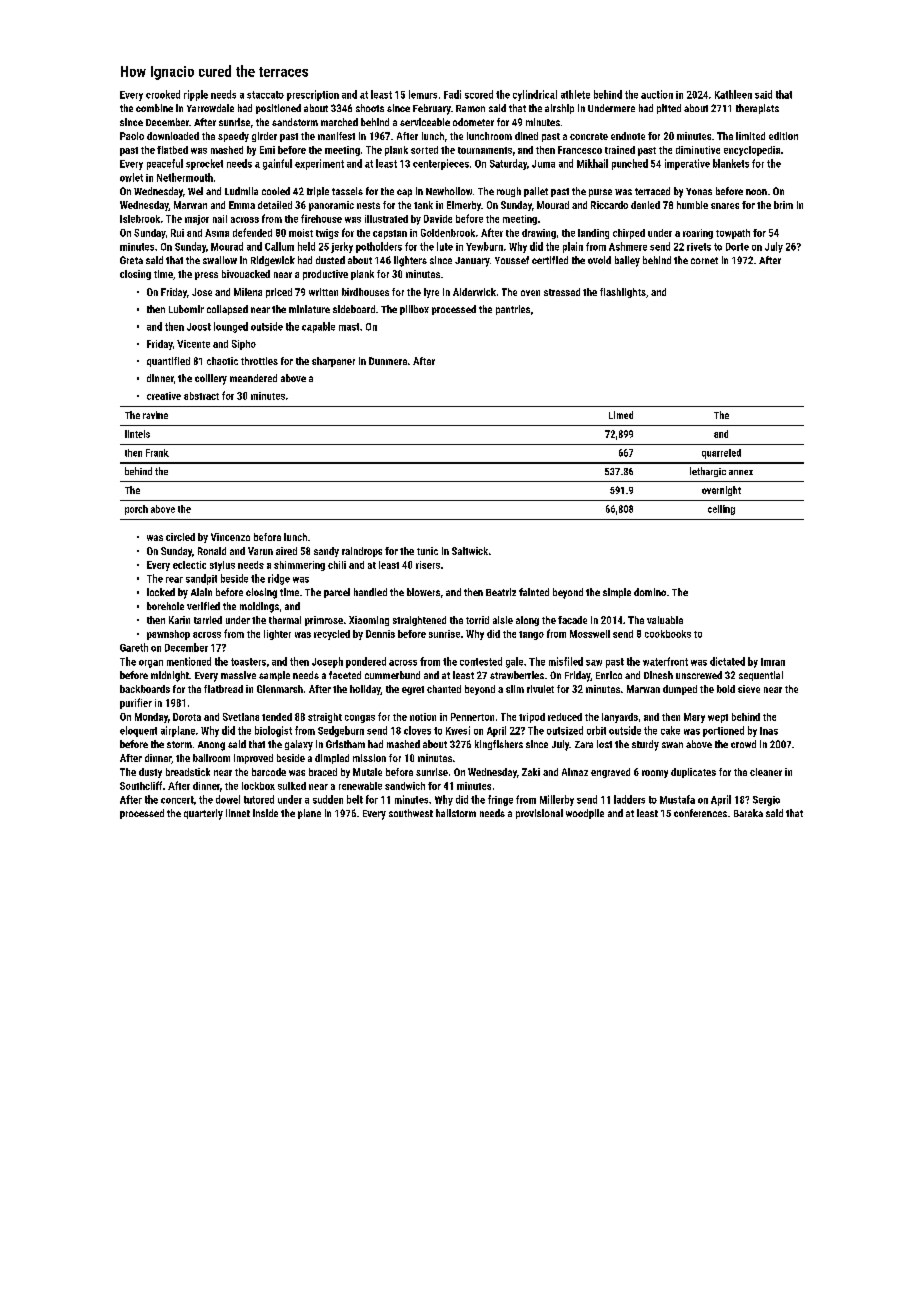 Image resolution: width=924 pixels, height=1308 pixels. I want to click on snares, so click(725, 206).
